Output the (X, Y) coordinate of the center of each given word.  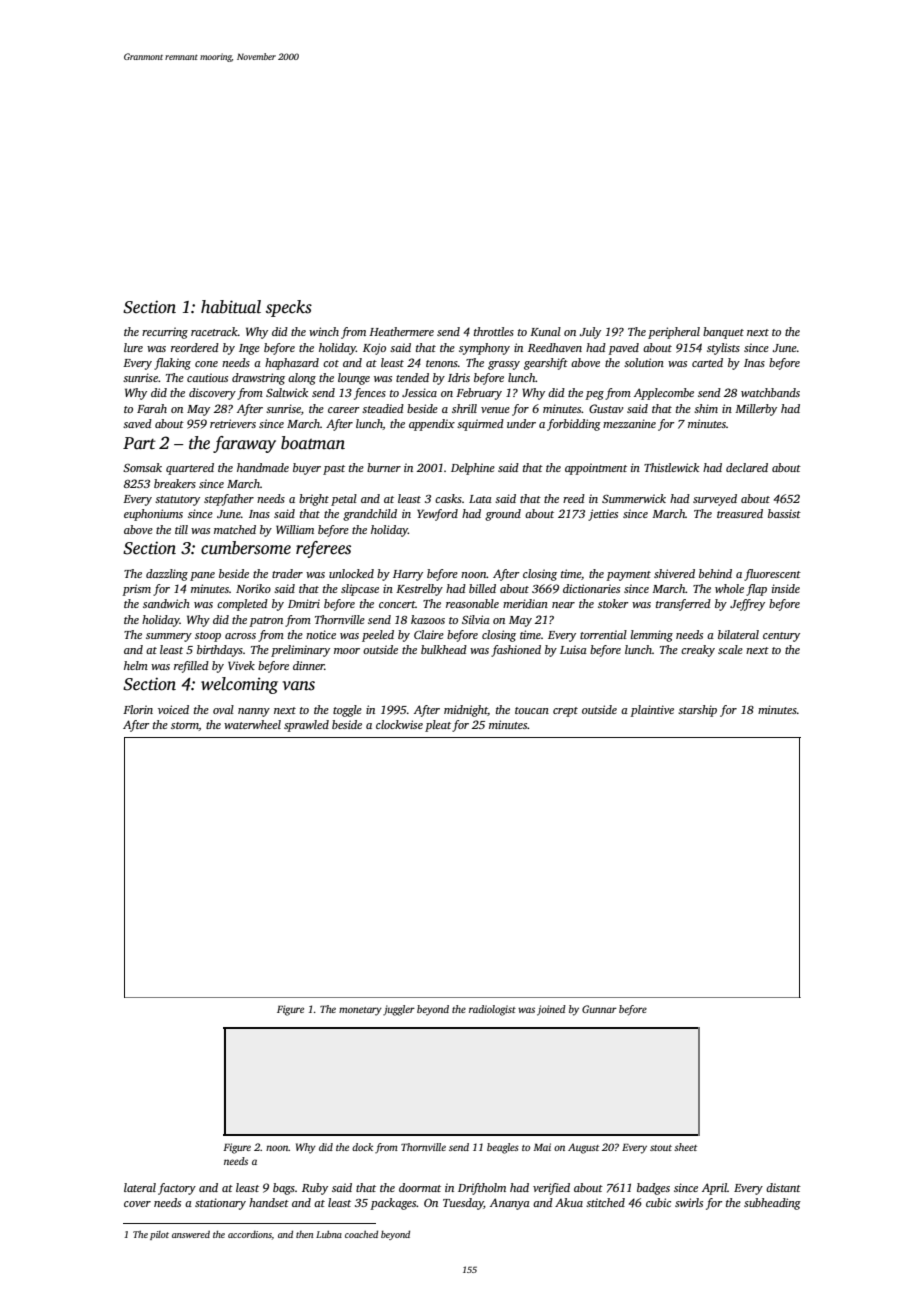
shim (706, 408)
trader (287, 573)
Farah (152, 408)
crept (565, 712)
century (781, 637)
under (521, 423)
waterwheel (252, 724)
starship (697, 711)
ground (503, 515)
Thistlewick (671, 467)
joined (551, 1010)
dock (362, 1147)
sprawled (306, 726)
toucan (532, 710)
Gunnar (599, 1009)
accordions (250, 1234)
